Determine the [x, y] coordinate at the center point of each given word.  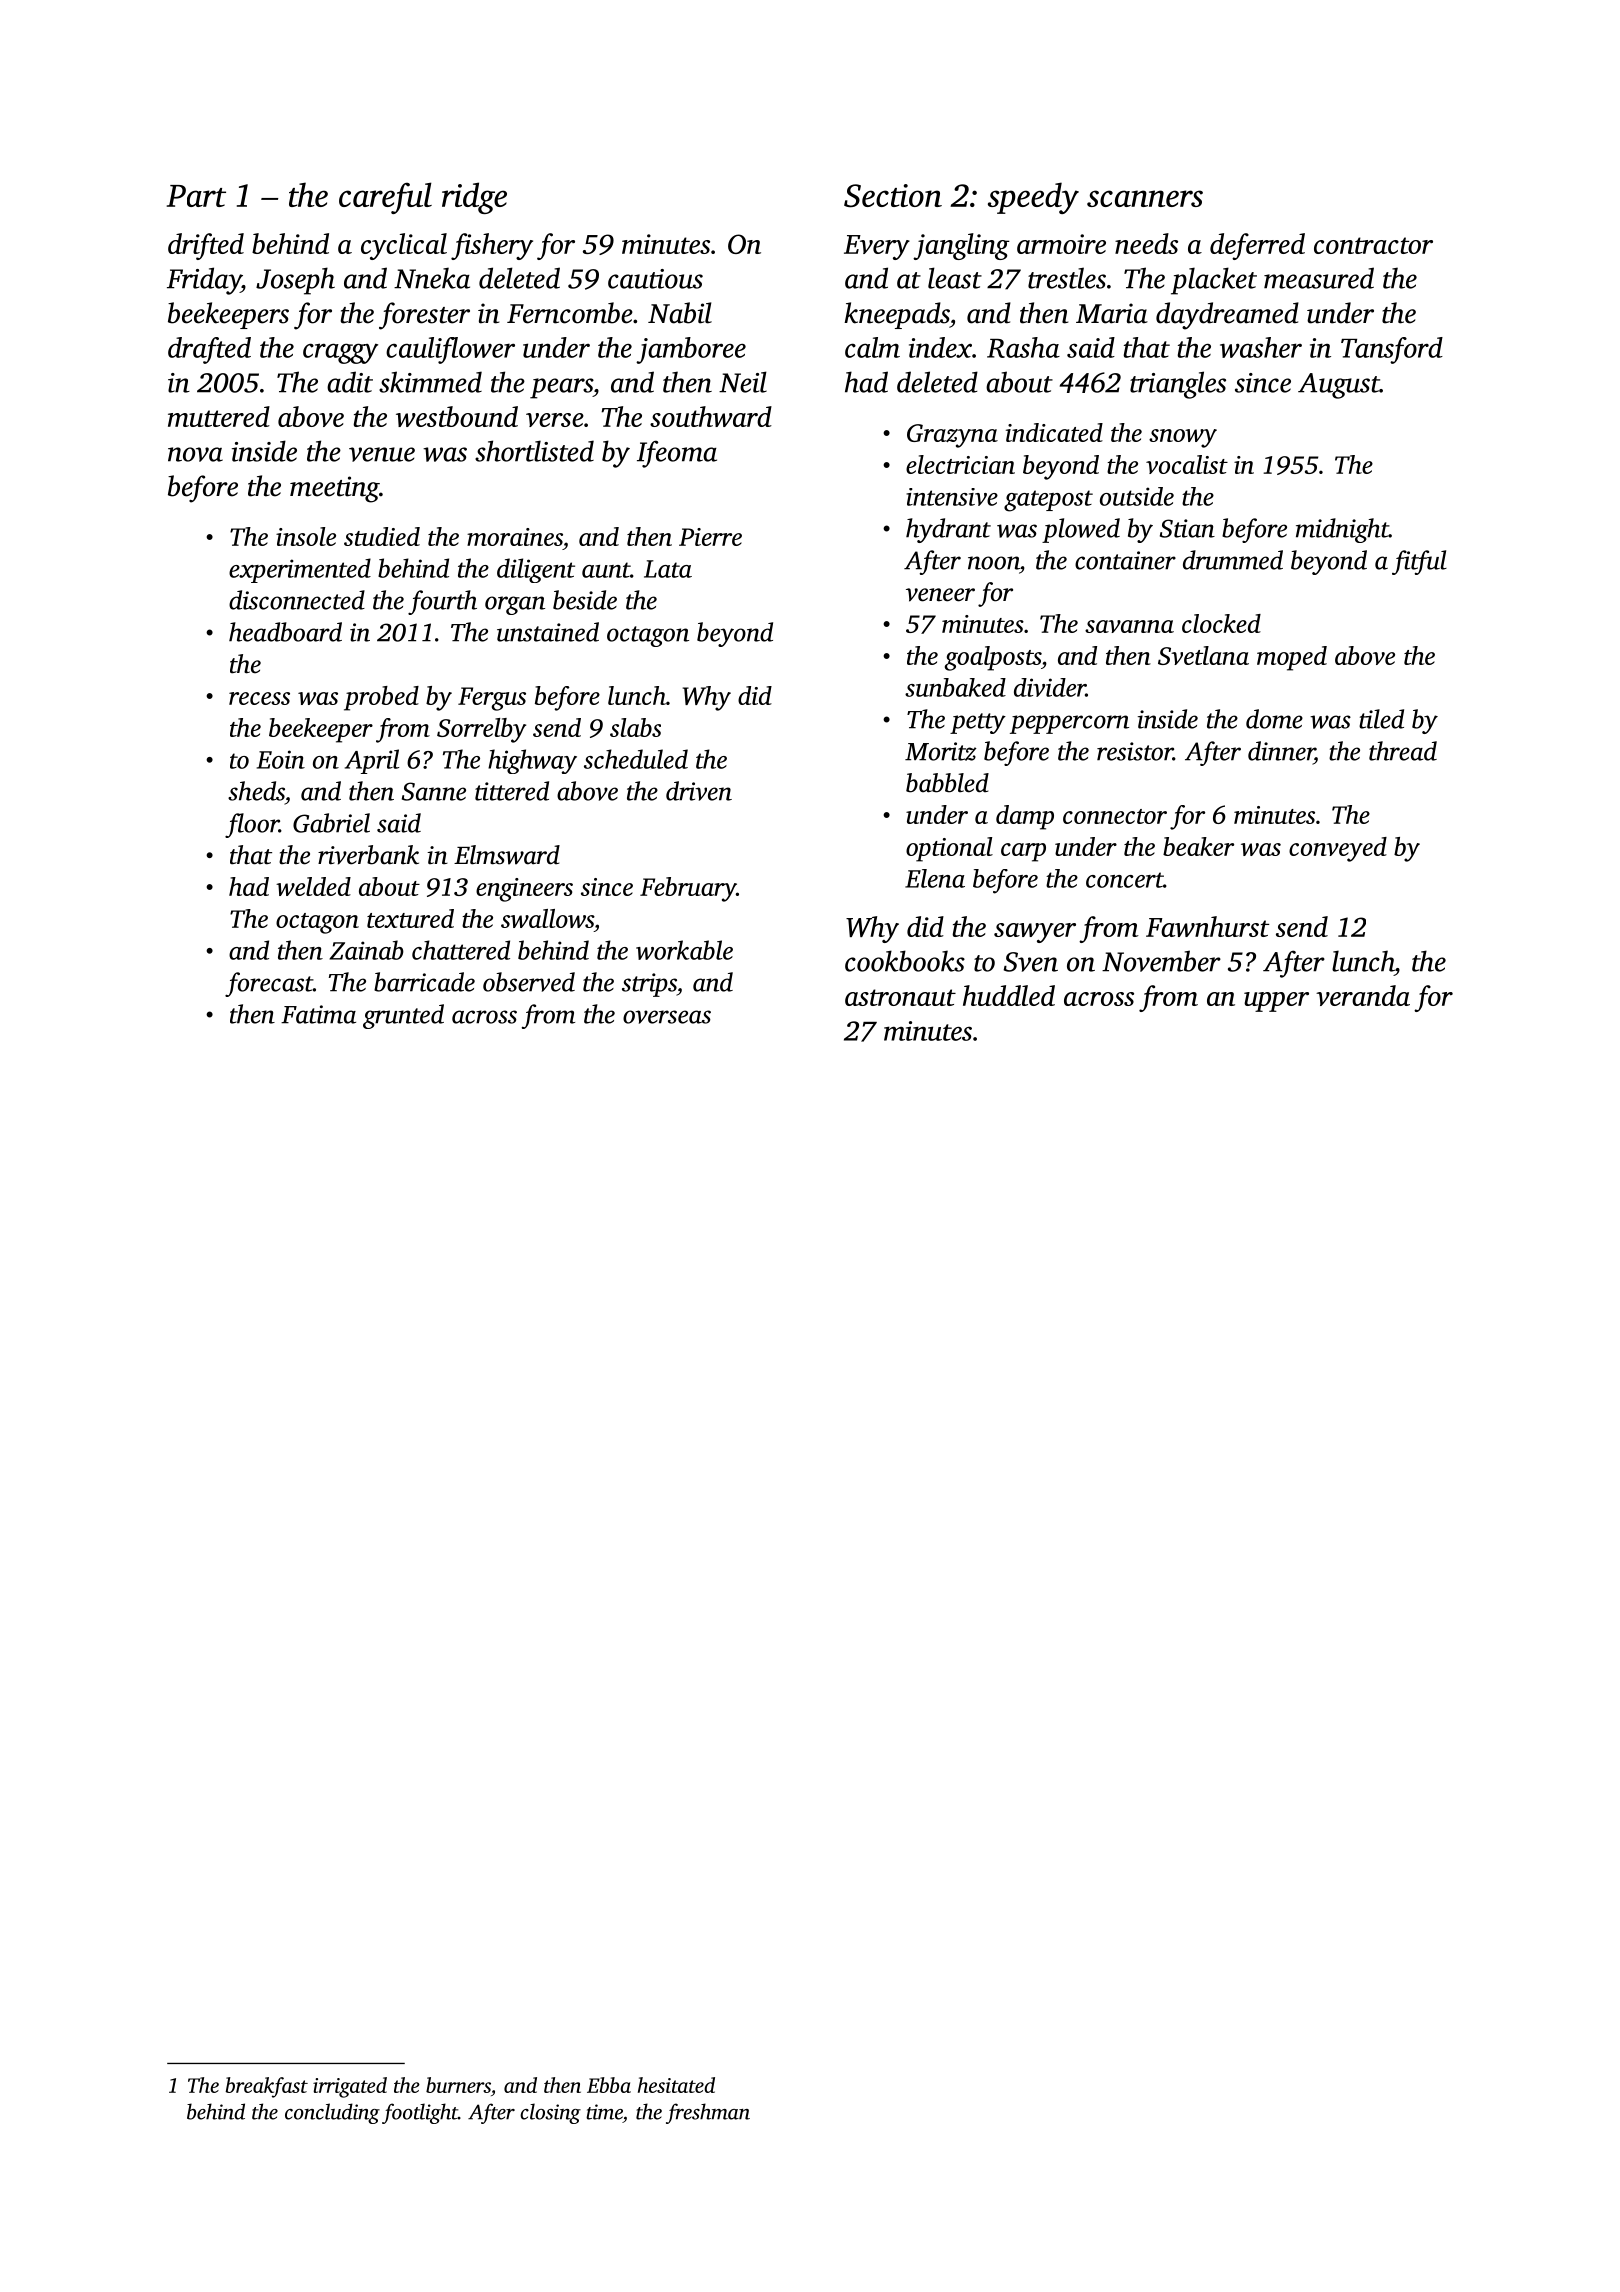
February [688, 889]
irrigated [350, 2087]
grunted [403, 1016]
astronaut [900, 997]
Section [893, 196]
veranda [1363, 995]
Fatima [318, 1014]
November [1161, 961]
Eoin [281, 759]
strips [649, 985]
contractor [1373, 245]
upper [1276, 1002]
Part [196, 196]
